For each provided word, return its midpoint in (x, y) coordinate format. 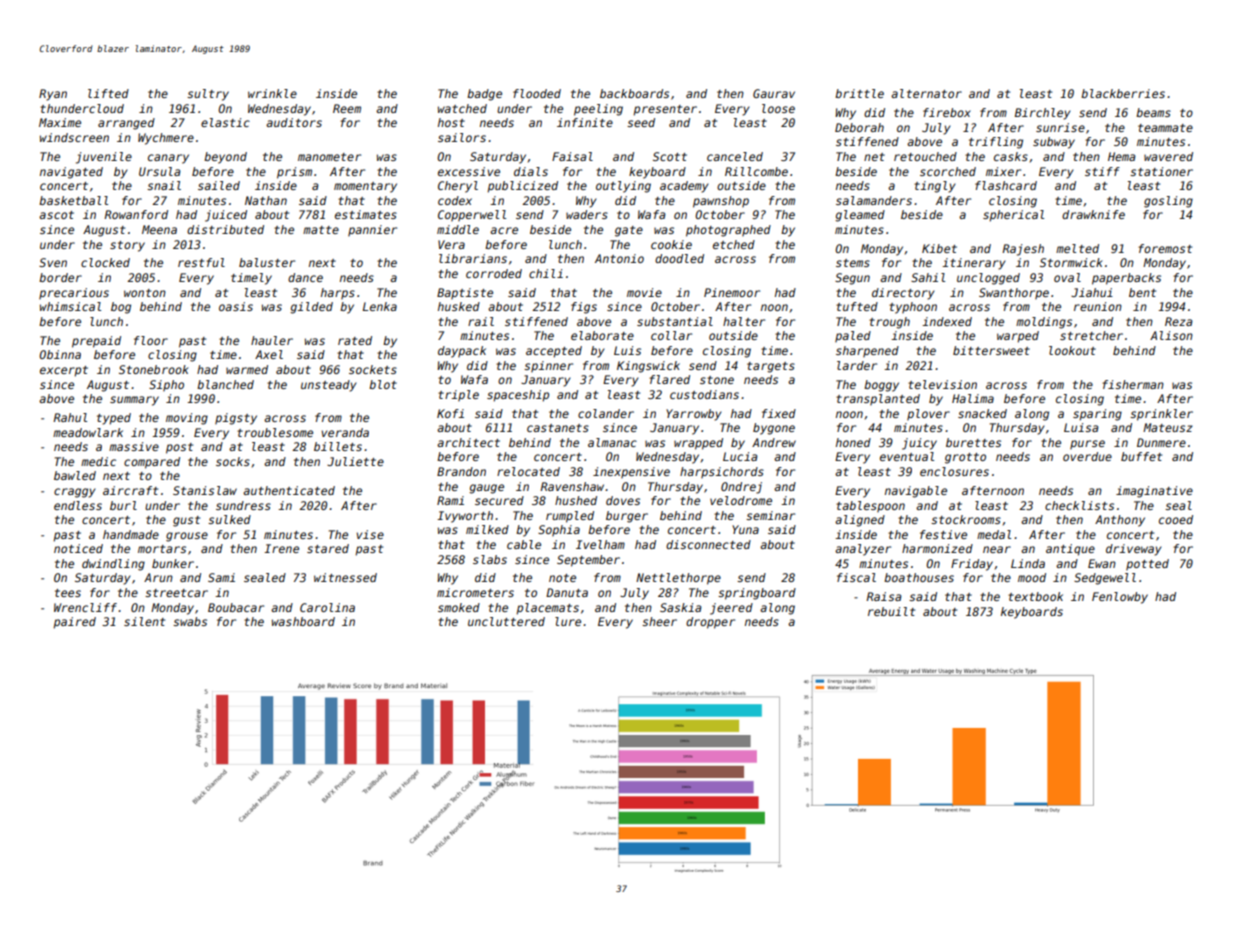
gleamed (860, 216)
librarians (473, 258)
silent (144, 621)
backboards (634, 93)
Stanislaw (205, 490)
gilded (311, 308)
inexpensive (631, 473)
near (997, 549)
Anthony (1120, 521)
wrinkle (272, 93)
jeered (731, 609)
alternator (926, 93)
